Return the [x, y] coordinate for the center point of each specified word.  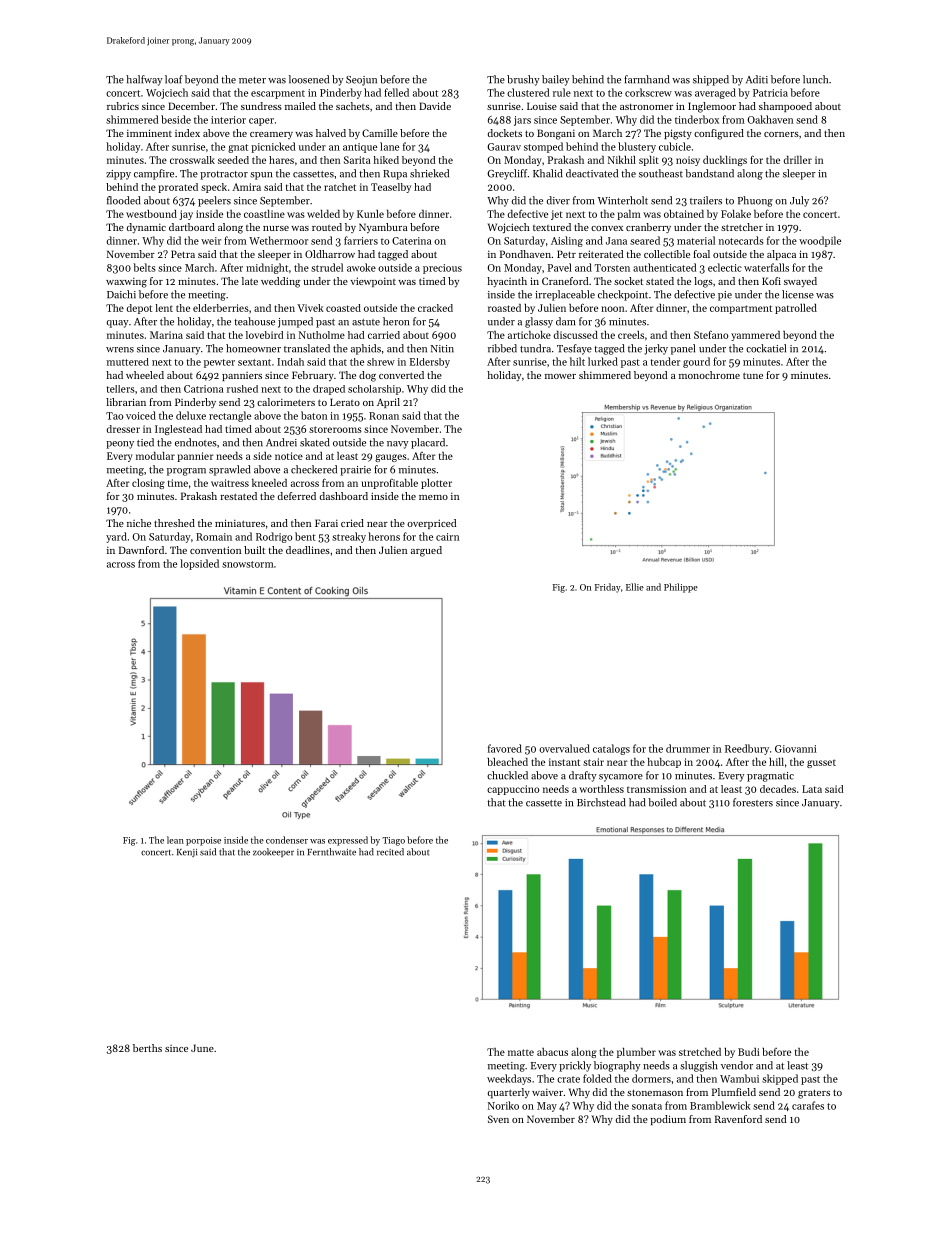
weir [211, 241]
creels [631, 335]
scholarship [374, 390]
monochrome [709, 375]
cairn [447, 537]
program [186, 472]
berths [147, 1048]
